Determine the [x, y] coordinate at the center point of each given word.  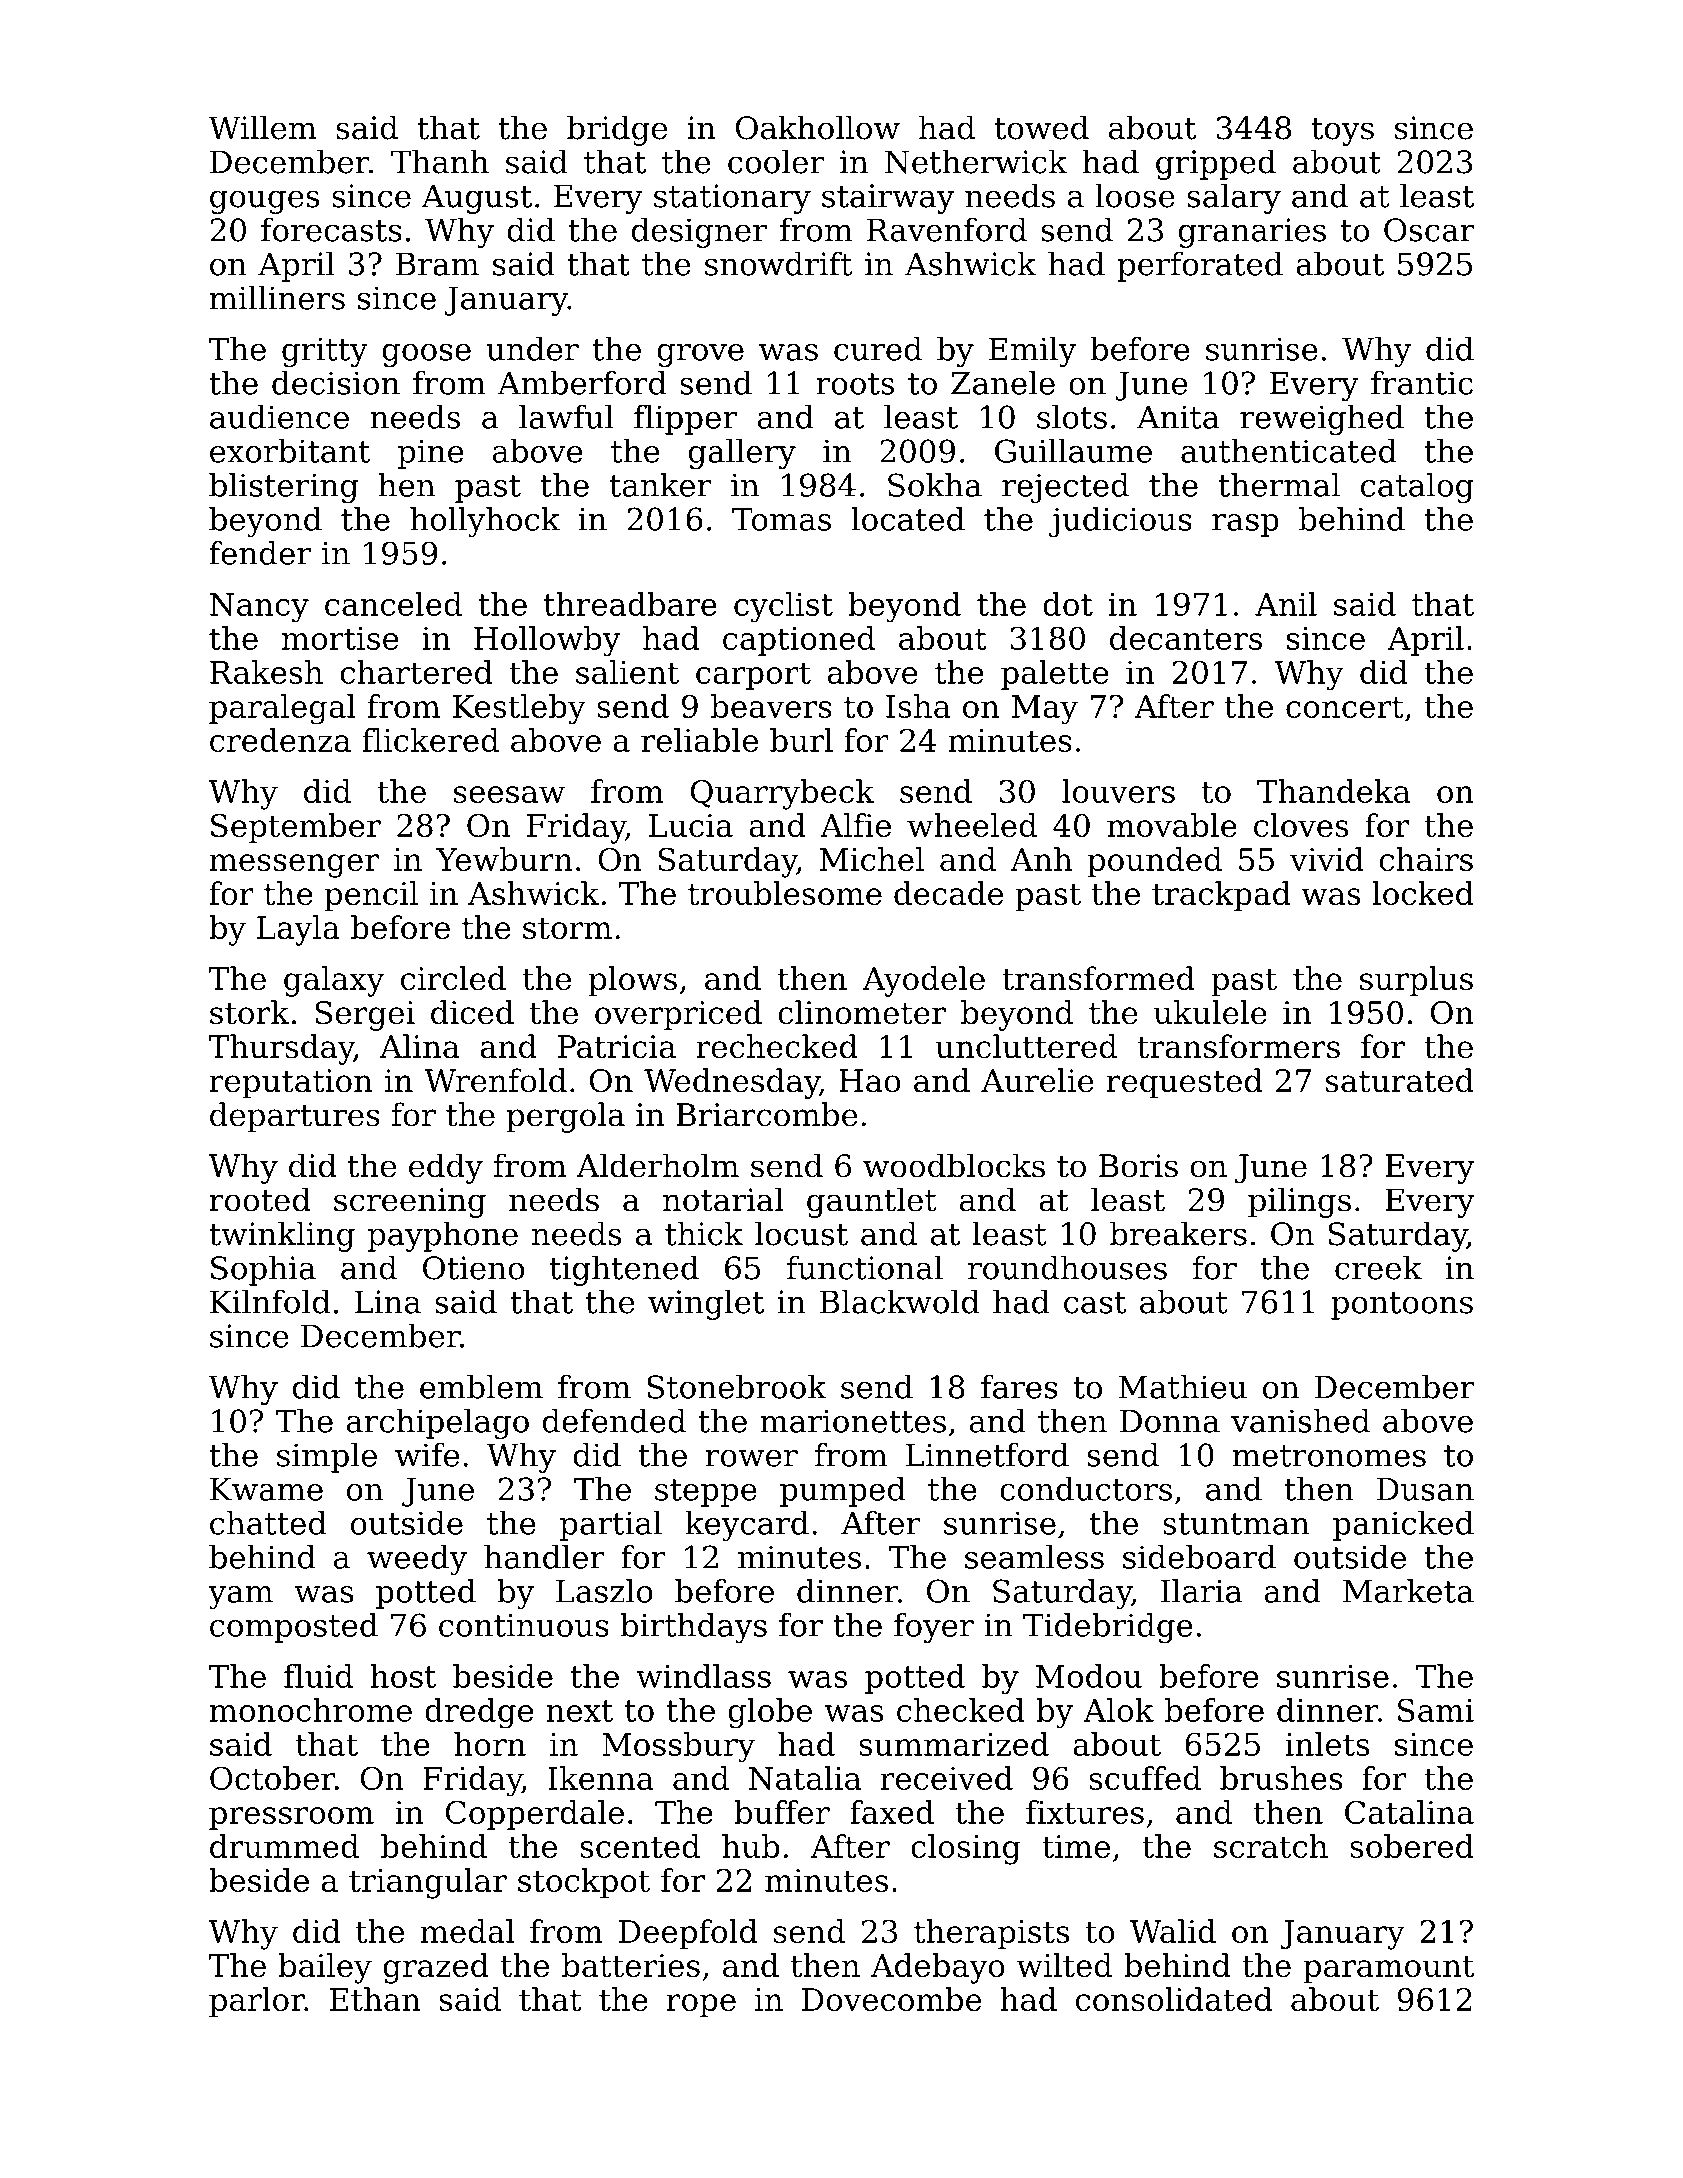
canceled [393, 604]
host [403, 1676]
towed [1042, 127]
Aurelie [1037, 1080]
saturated [1400, 1080]
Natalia [805, 1778]
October [272, 1778]
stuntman [1236, 1524]
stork [249, 1012]
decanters [1186, 638]
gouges [265, 202]
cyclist [783, 607]
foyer [934, 1628]
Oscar [1429, 230]
